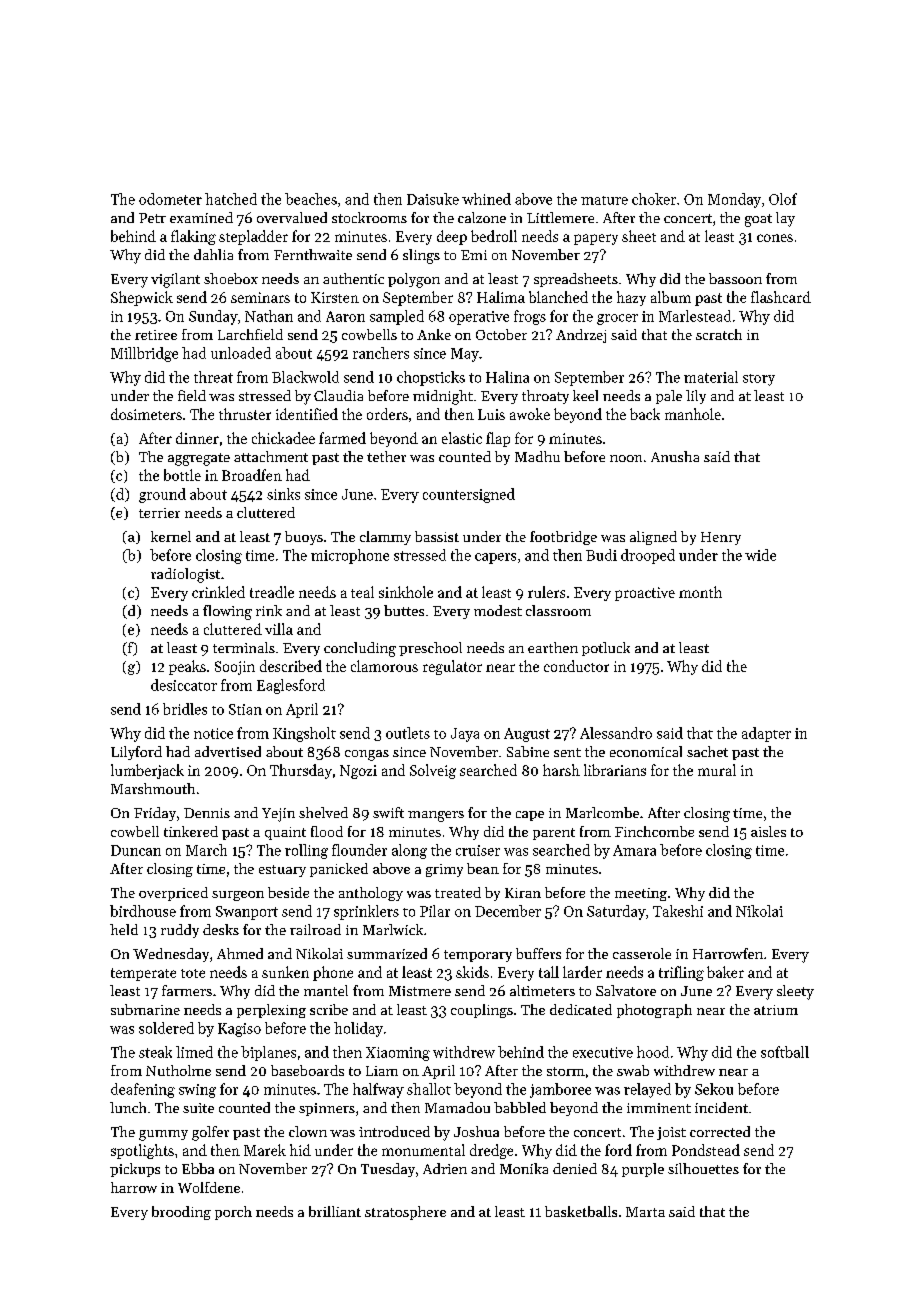 The height and width of the screenshot is (1314, 924). I want to click on noon, so click(626, 458).
